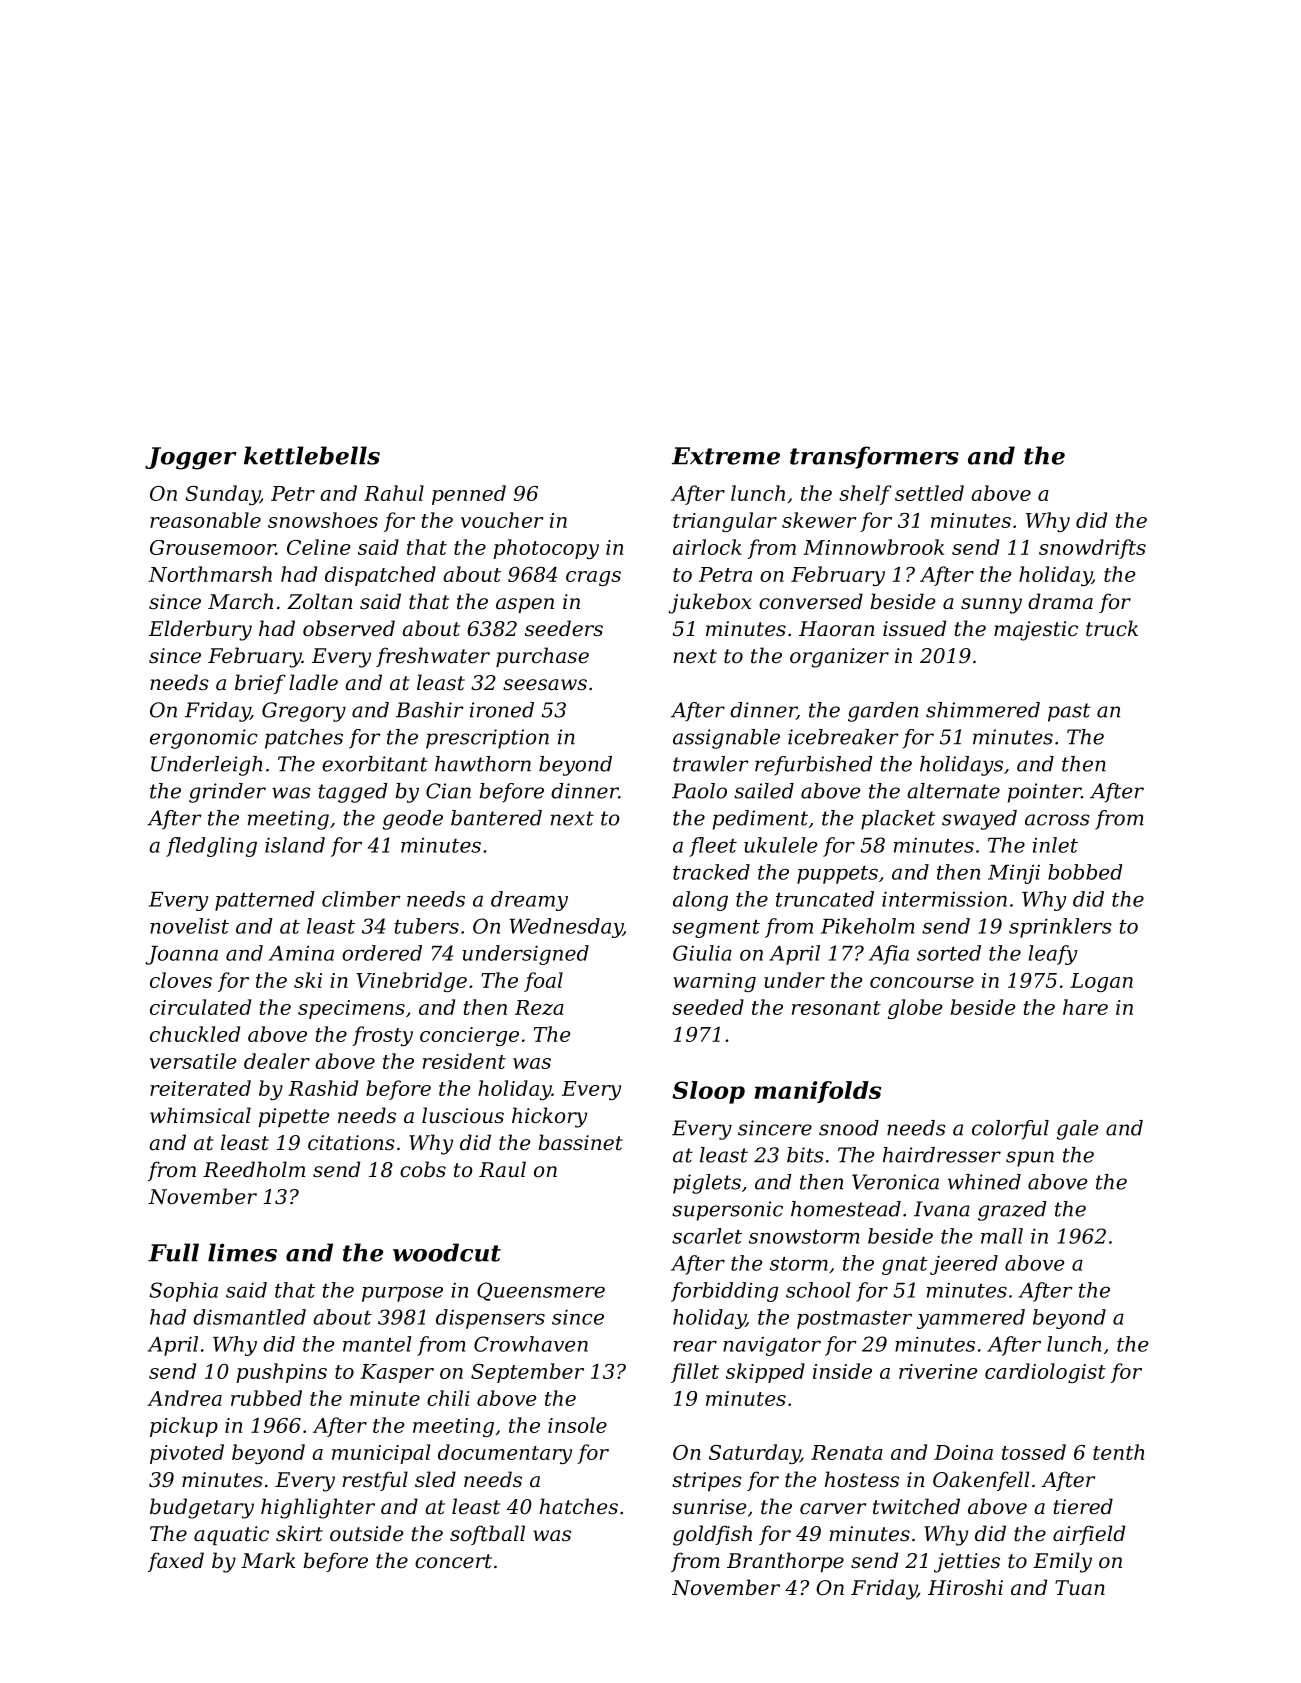 The width and height of the page is (1301, 1683). I want to click on novelist, so click(189, 926).
